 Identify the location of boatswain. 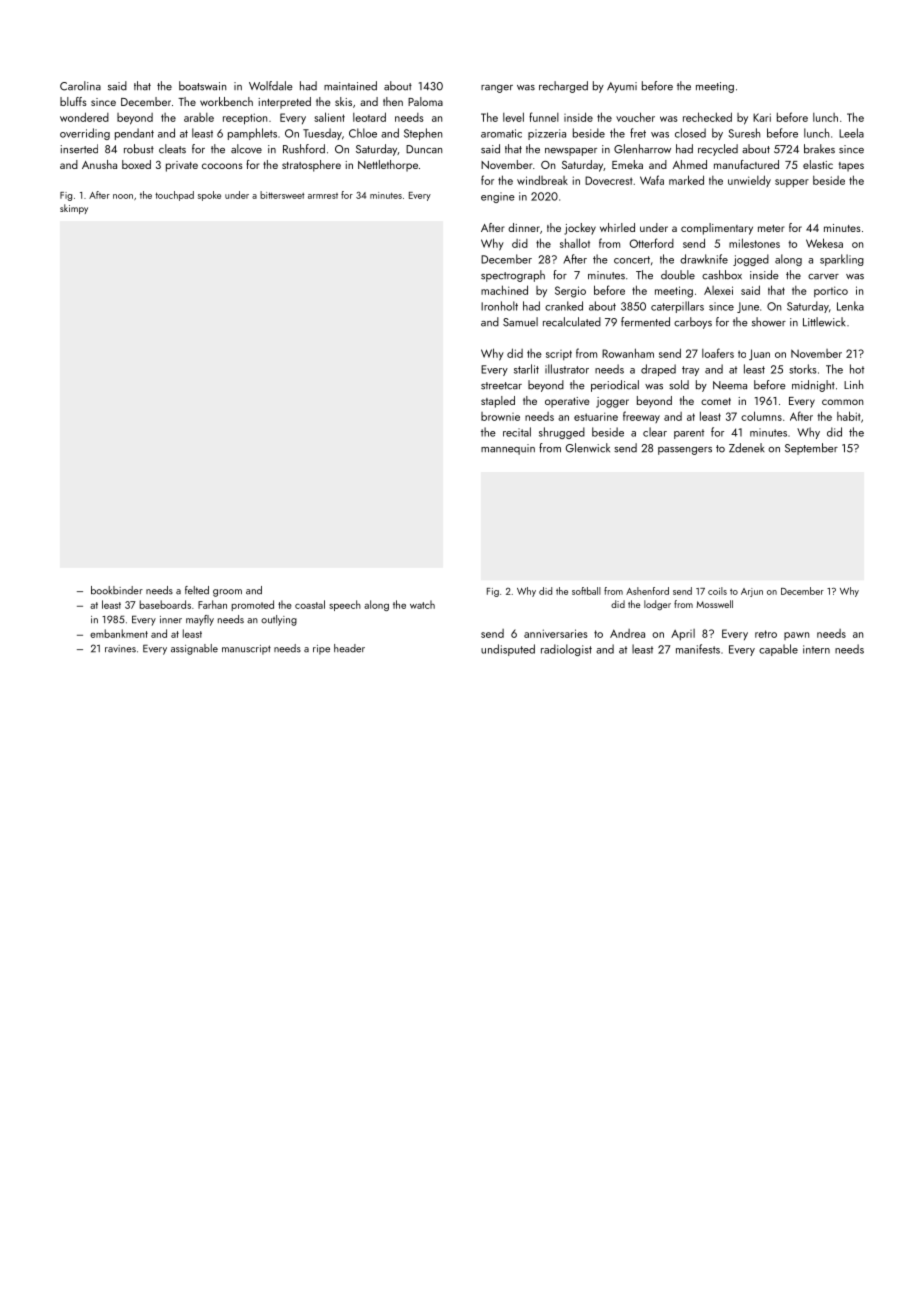
(202, 86).
